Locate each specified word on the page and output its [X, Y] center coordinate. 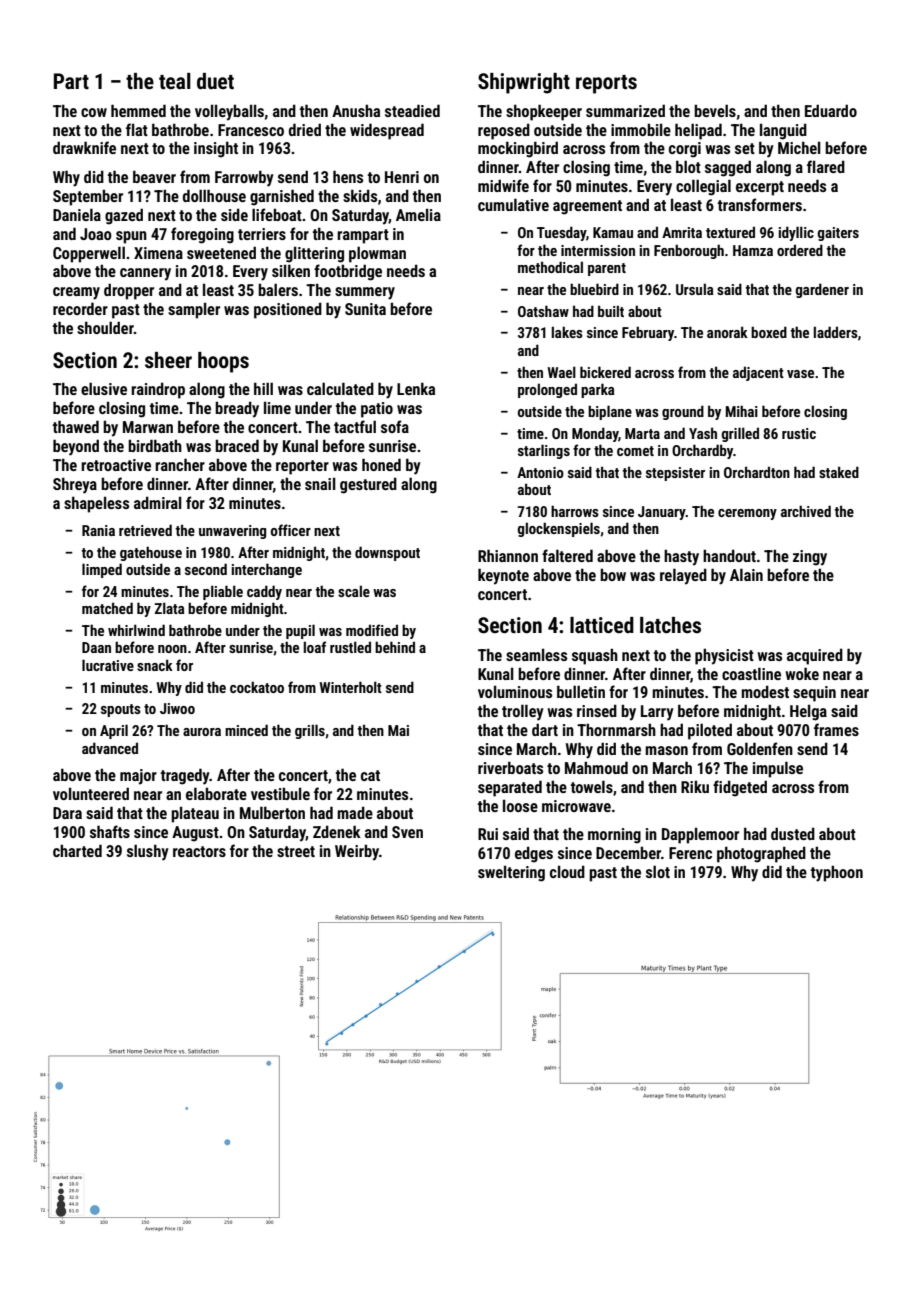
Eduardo [831, 110]
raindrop [158, 390]
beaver [154, 176]
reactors [199, 851]
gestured [368, 485]
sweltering [511, 873]
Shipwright [524, 83]
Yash [703, 433]
